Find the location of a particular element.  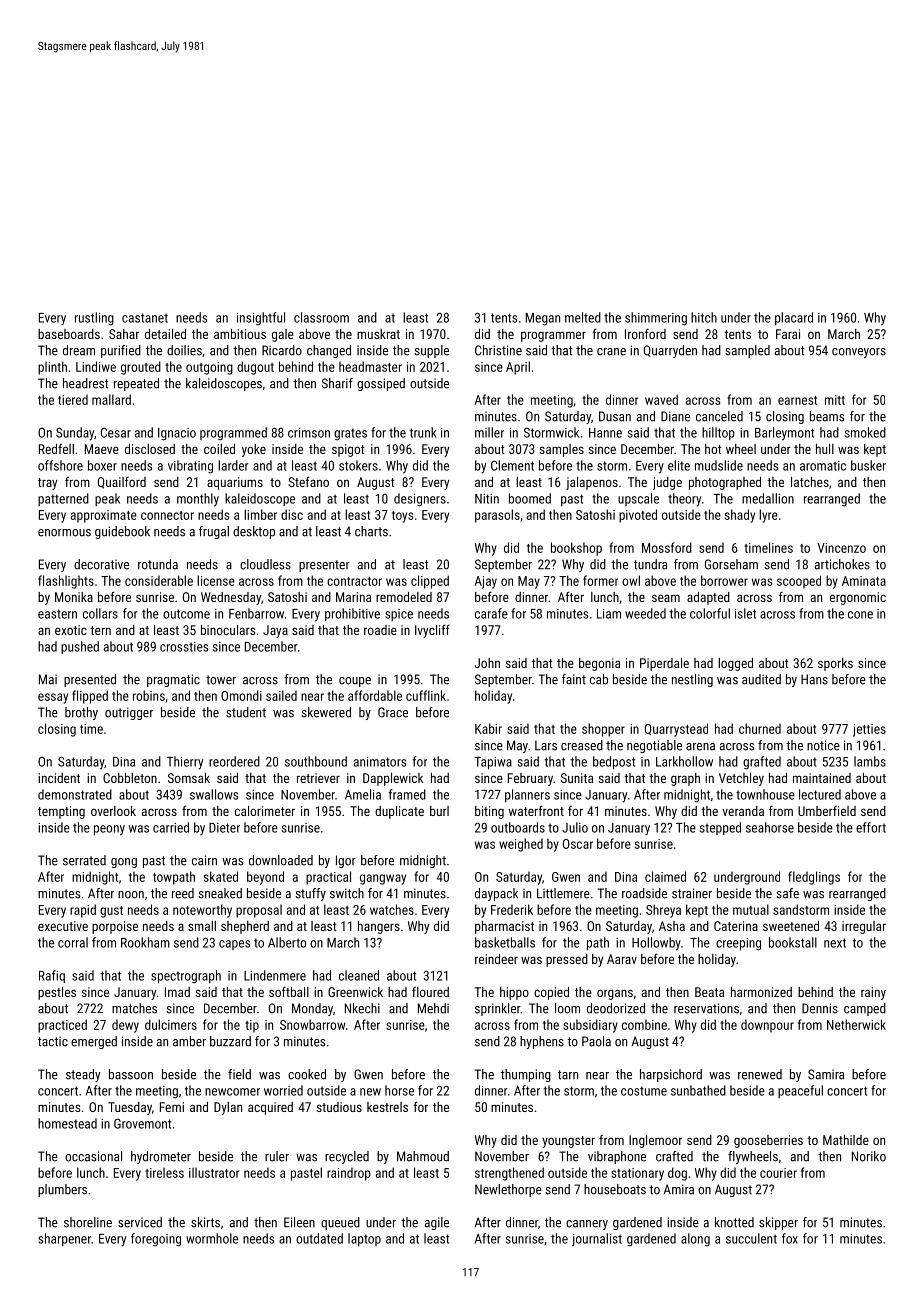

gooseberries is located at coordinates (768, 1141).
